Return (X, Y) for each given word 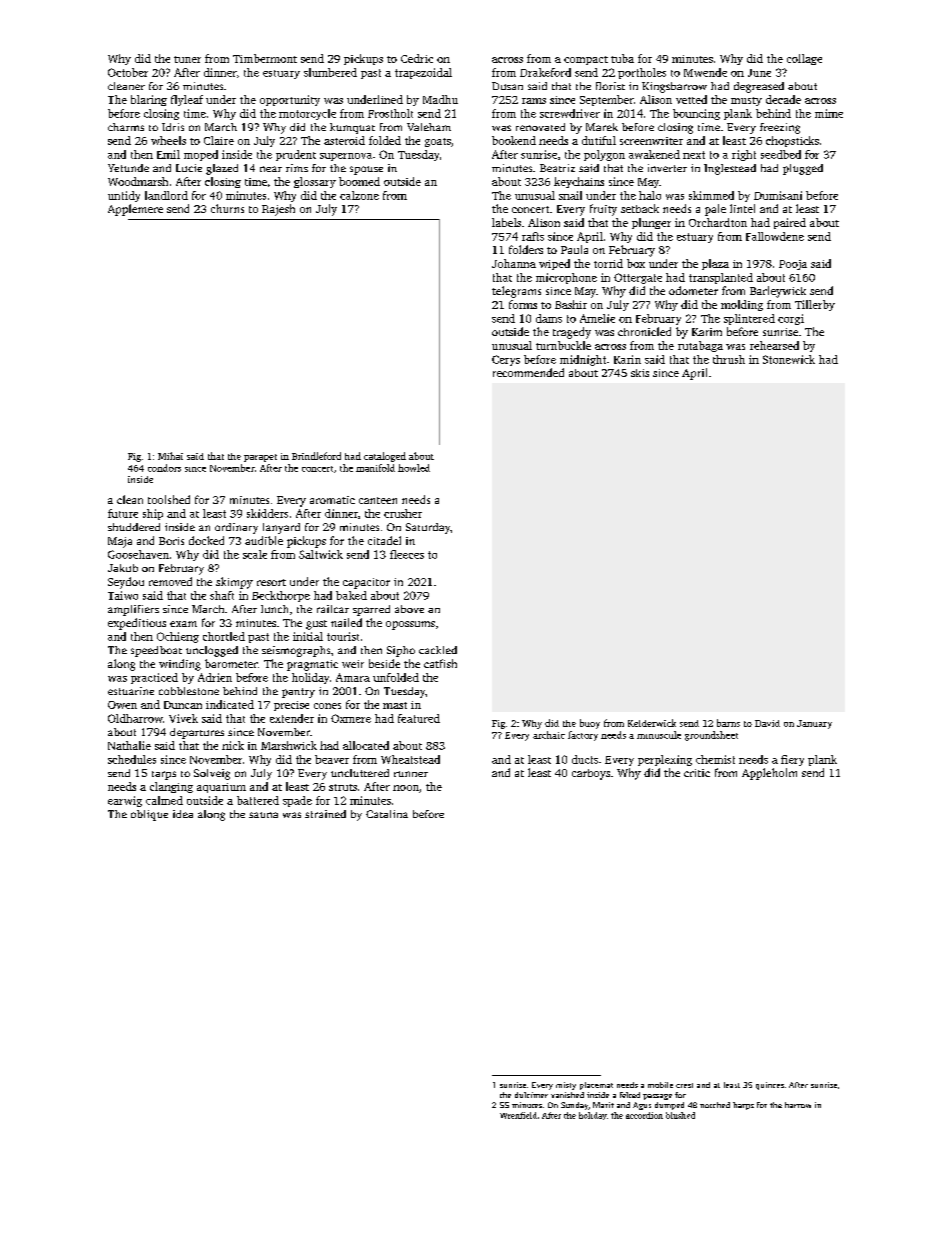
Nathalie (129, 745)
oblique (149, 815)
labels (506, 222)
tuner (187, 59)
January (814, 724)
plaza (715, 264)
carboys (591, 774)
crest (684, 1085)
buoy (590, 724)
